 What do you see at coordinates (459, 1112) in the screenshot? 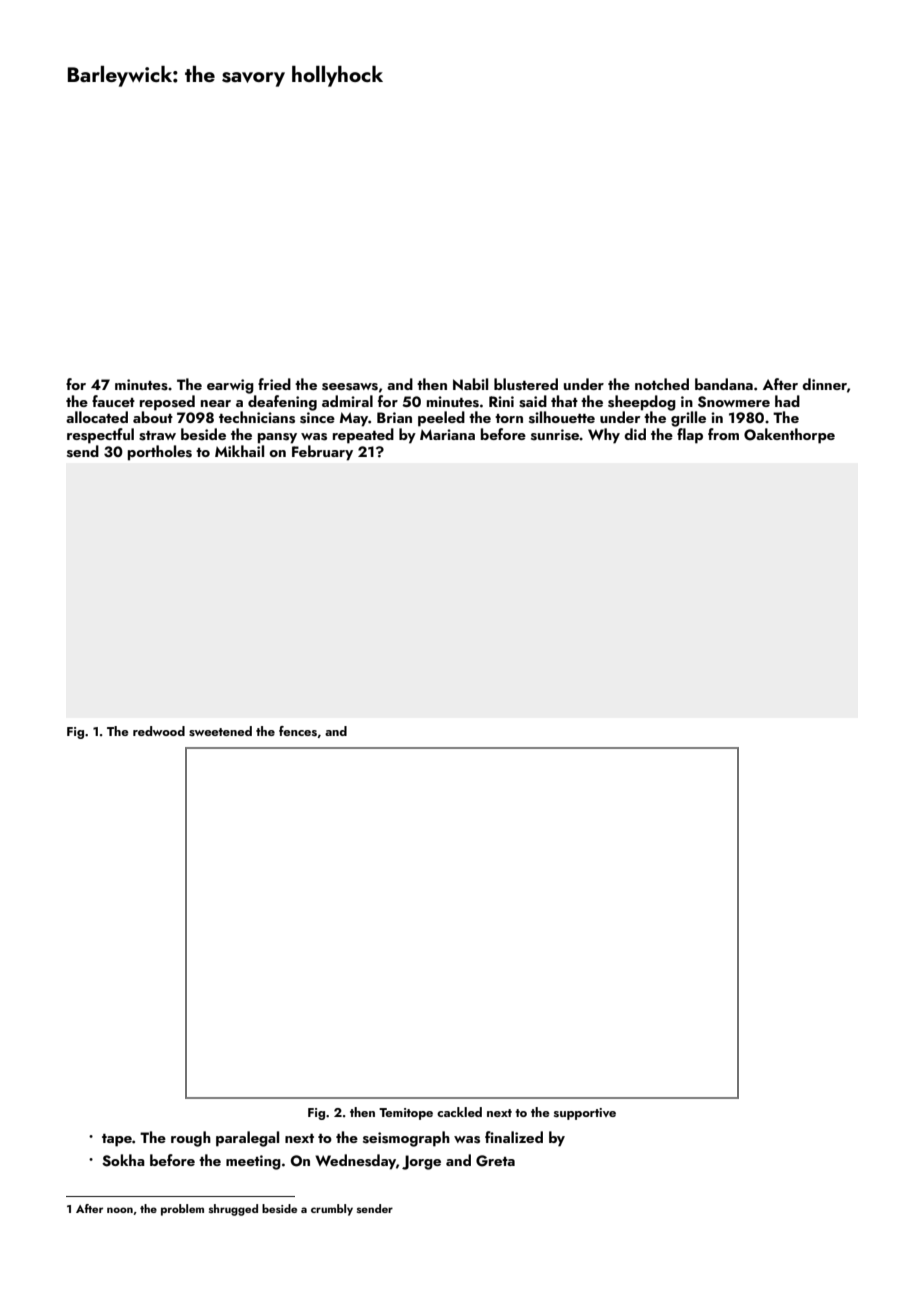
I see `cackled` at bounding box center [459, 1112].
